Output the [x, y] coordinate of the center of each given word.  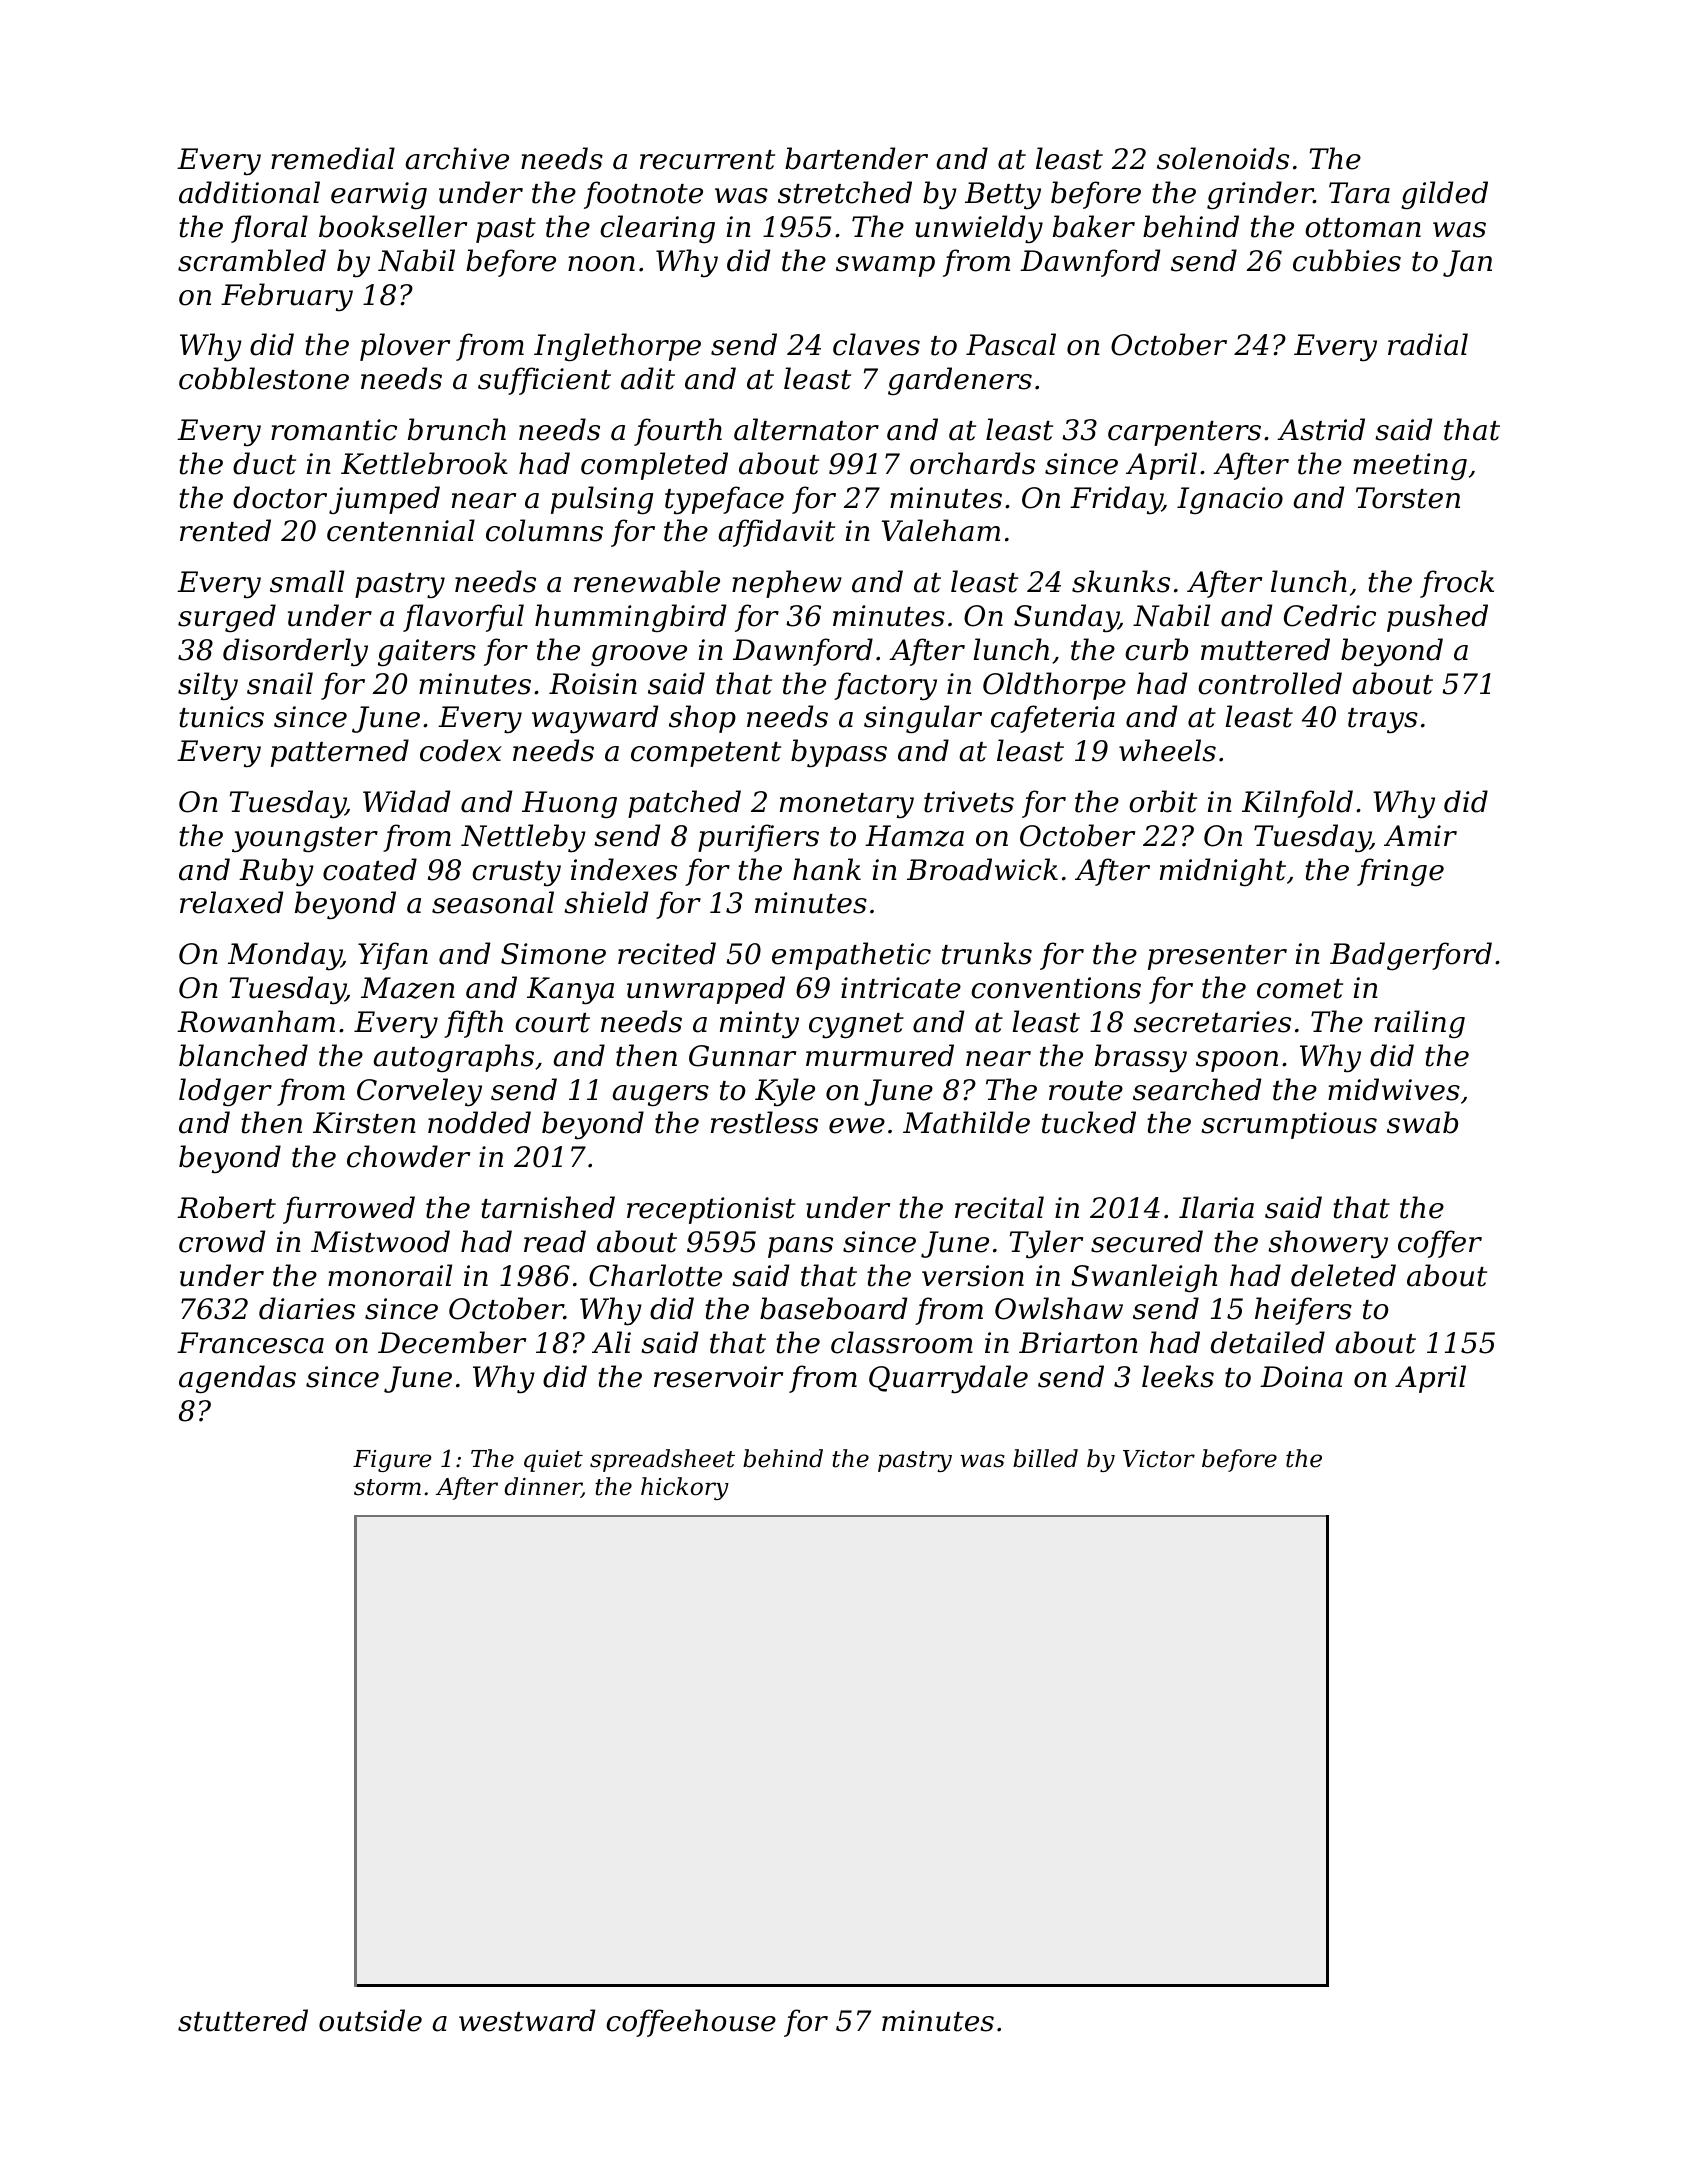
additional [249, 192]
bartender [856, 158]
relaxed [231, 902]
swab [1422, 1122]
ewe [857, 1126]
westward [527, 2020]
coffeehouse [691, 2023]
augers [660, 1095]
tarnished [548, 1207]
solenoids [1223, 158]
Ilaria [1216, 1207]
